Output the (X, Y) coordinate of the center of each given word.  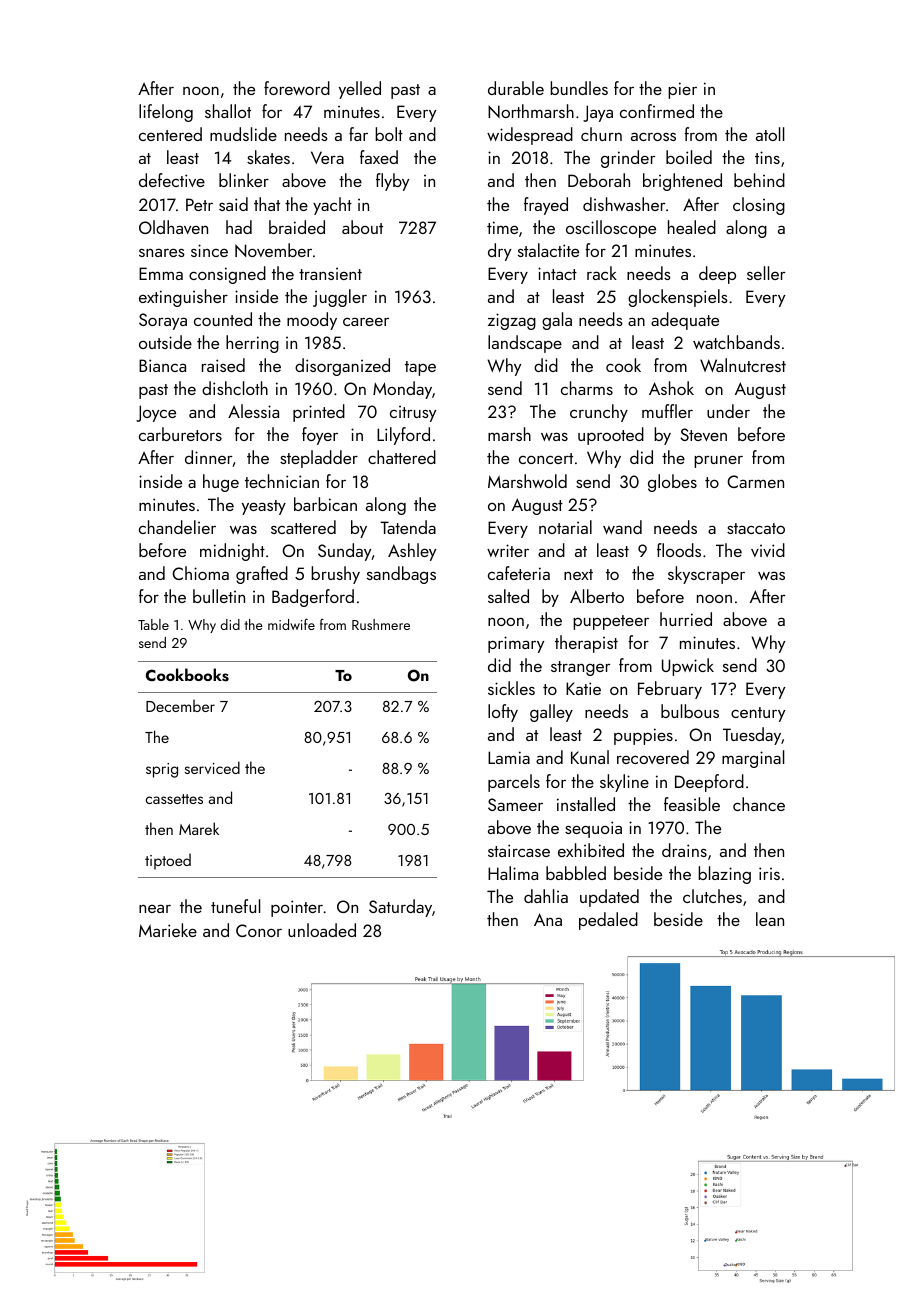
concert (546, 458)
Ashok (671, 388)
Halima (513, 873)
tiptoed (168, 861)
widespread (530, 136)
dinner (208, 457)
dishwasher (624, 204)
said (233, 204)
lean (770, 919)
